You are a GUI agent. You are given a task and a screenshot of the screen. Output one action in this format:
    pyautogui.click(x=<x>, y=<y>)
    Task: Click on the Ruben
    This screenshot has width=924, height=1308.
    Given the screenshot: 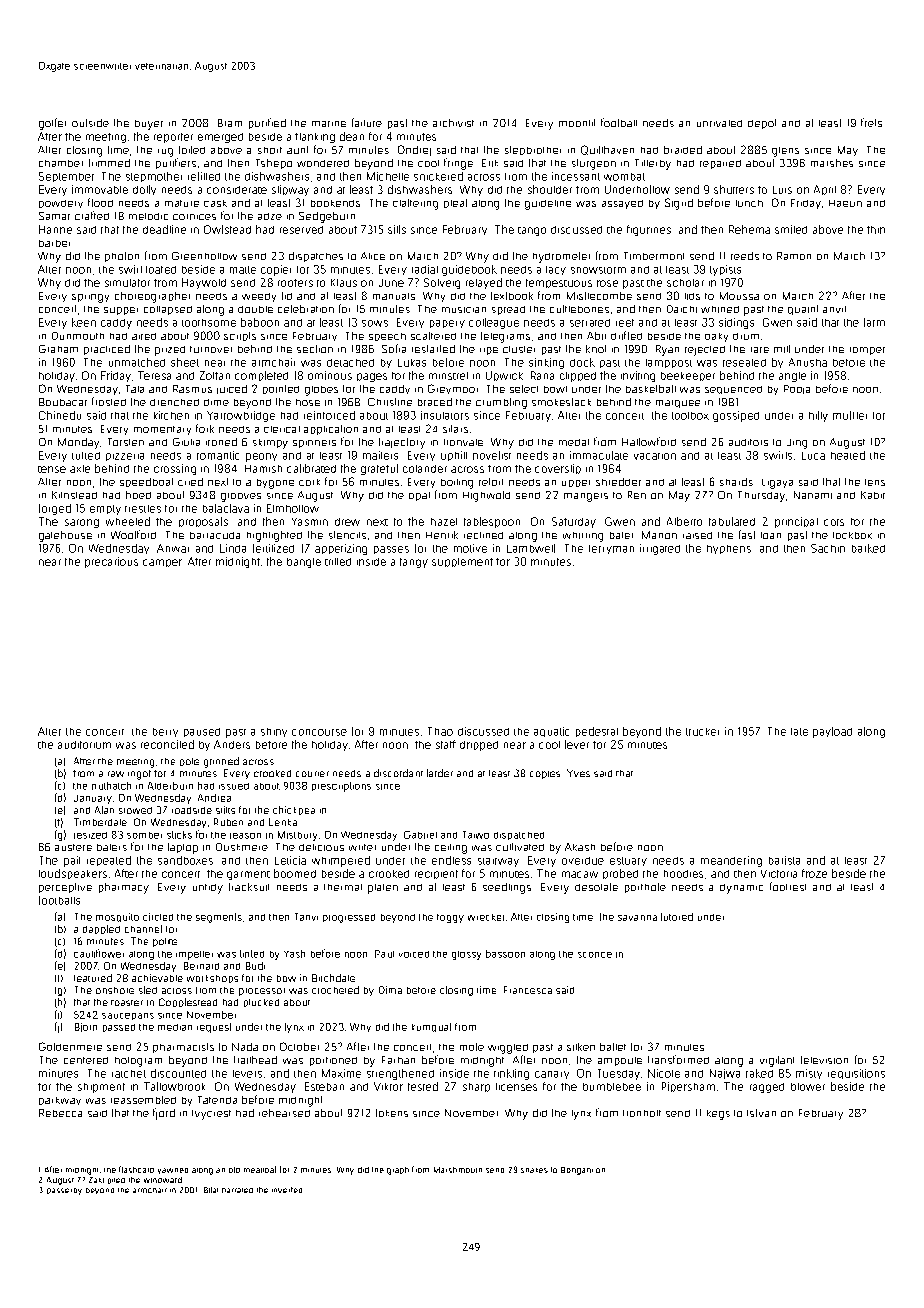 What is the action you would take?
    pyautogui.click(x=228, y=822)
